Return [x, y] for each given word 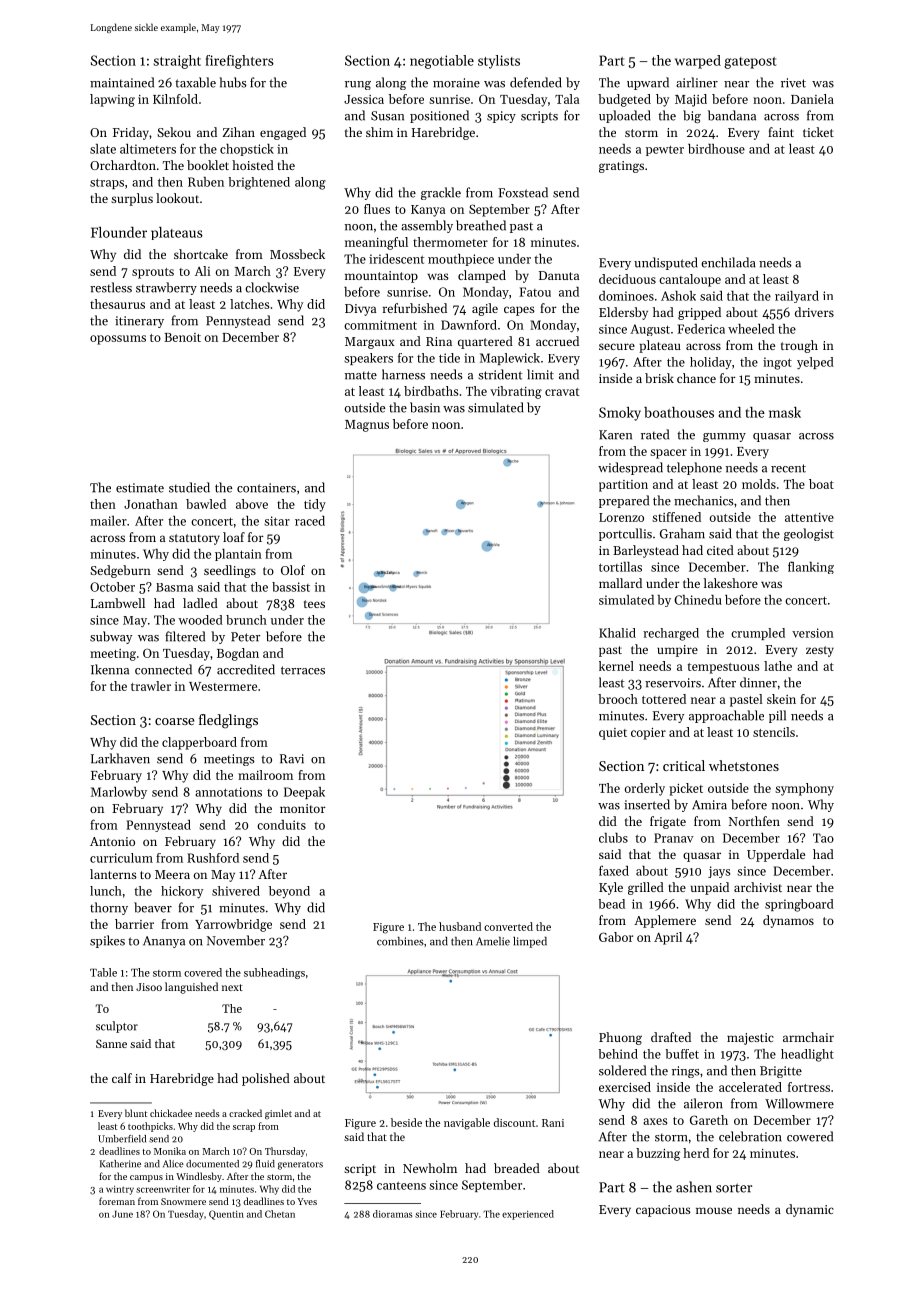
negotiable [442, 62]
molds [759, 484]
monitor [303, 808]
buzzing [658, 1154]
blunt [136, 1113]
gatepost [750, 63]
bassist [291, 587]
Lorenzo [621, 517]
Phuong [620, 1038]
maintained [122, 82]
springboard [799, 905]
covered [203, 972]
